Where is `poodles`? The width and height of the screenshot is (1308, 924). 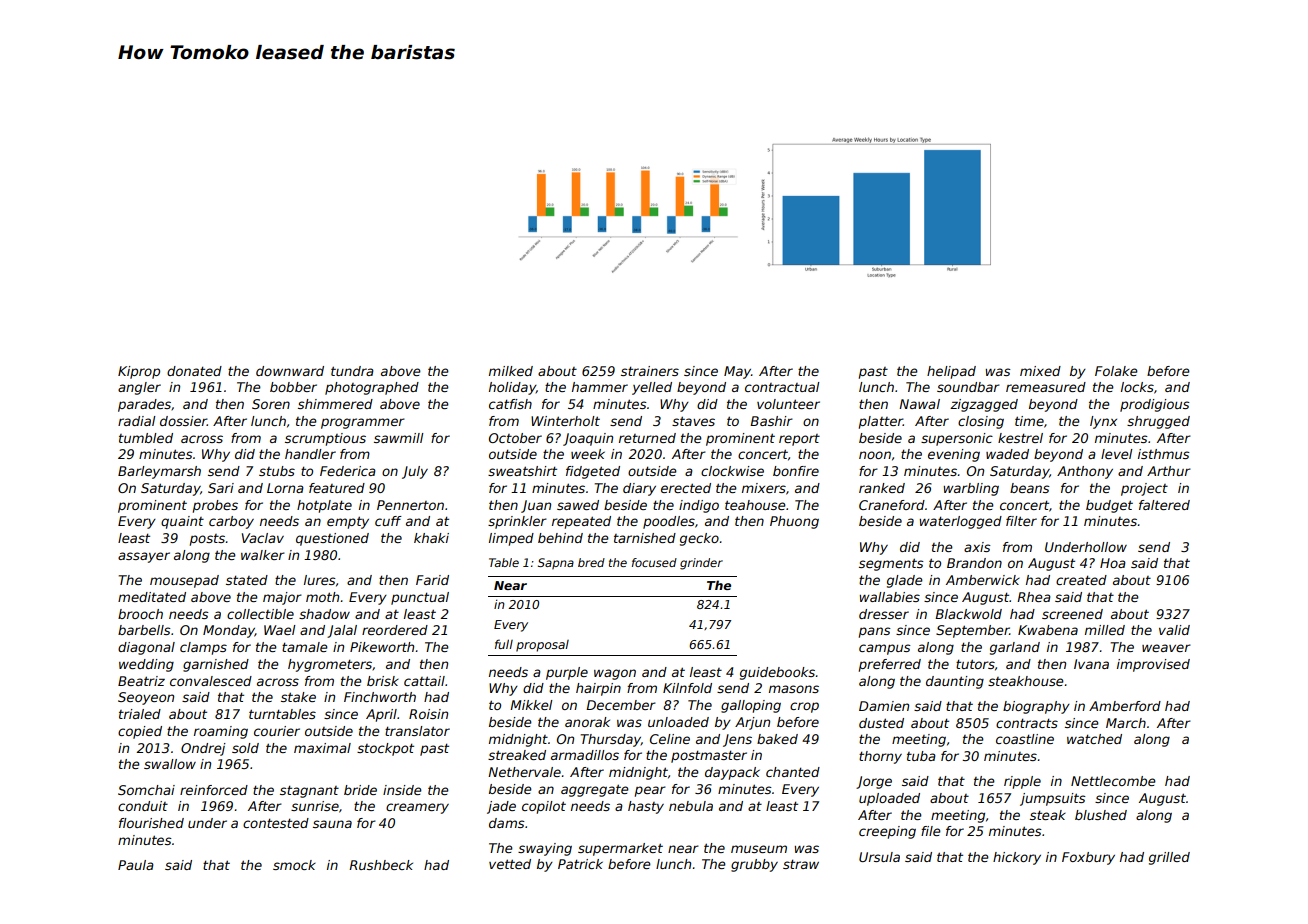
poodles is located at coordinates (669, 522).
